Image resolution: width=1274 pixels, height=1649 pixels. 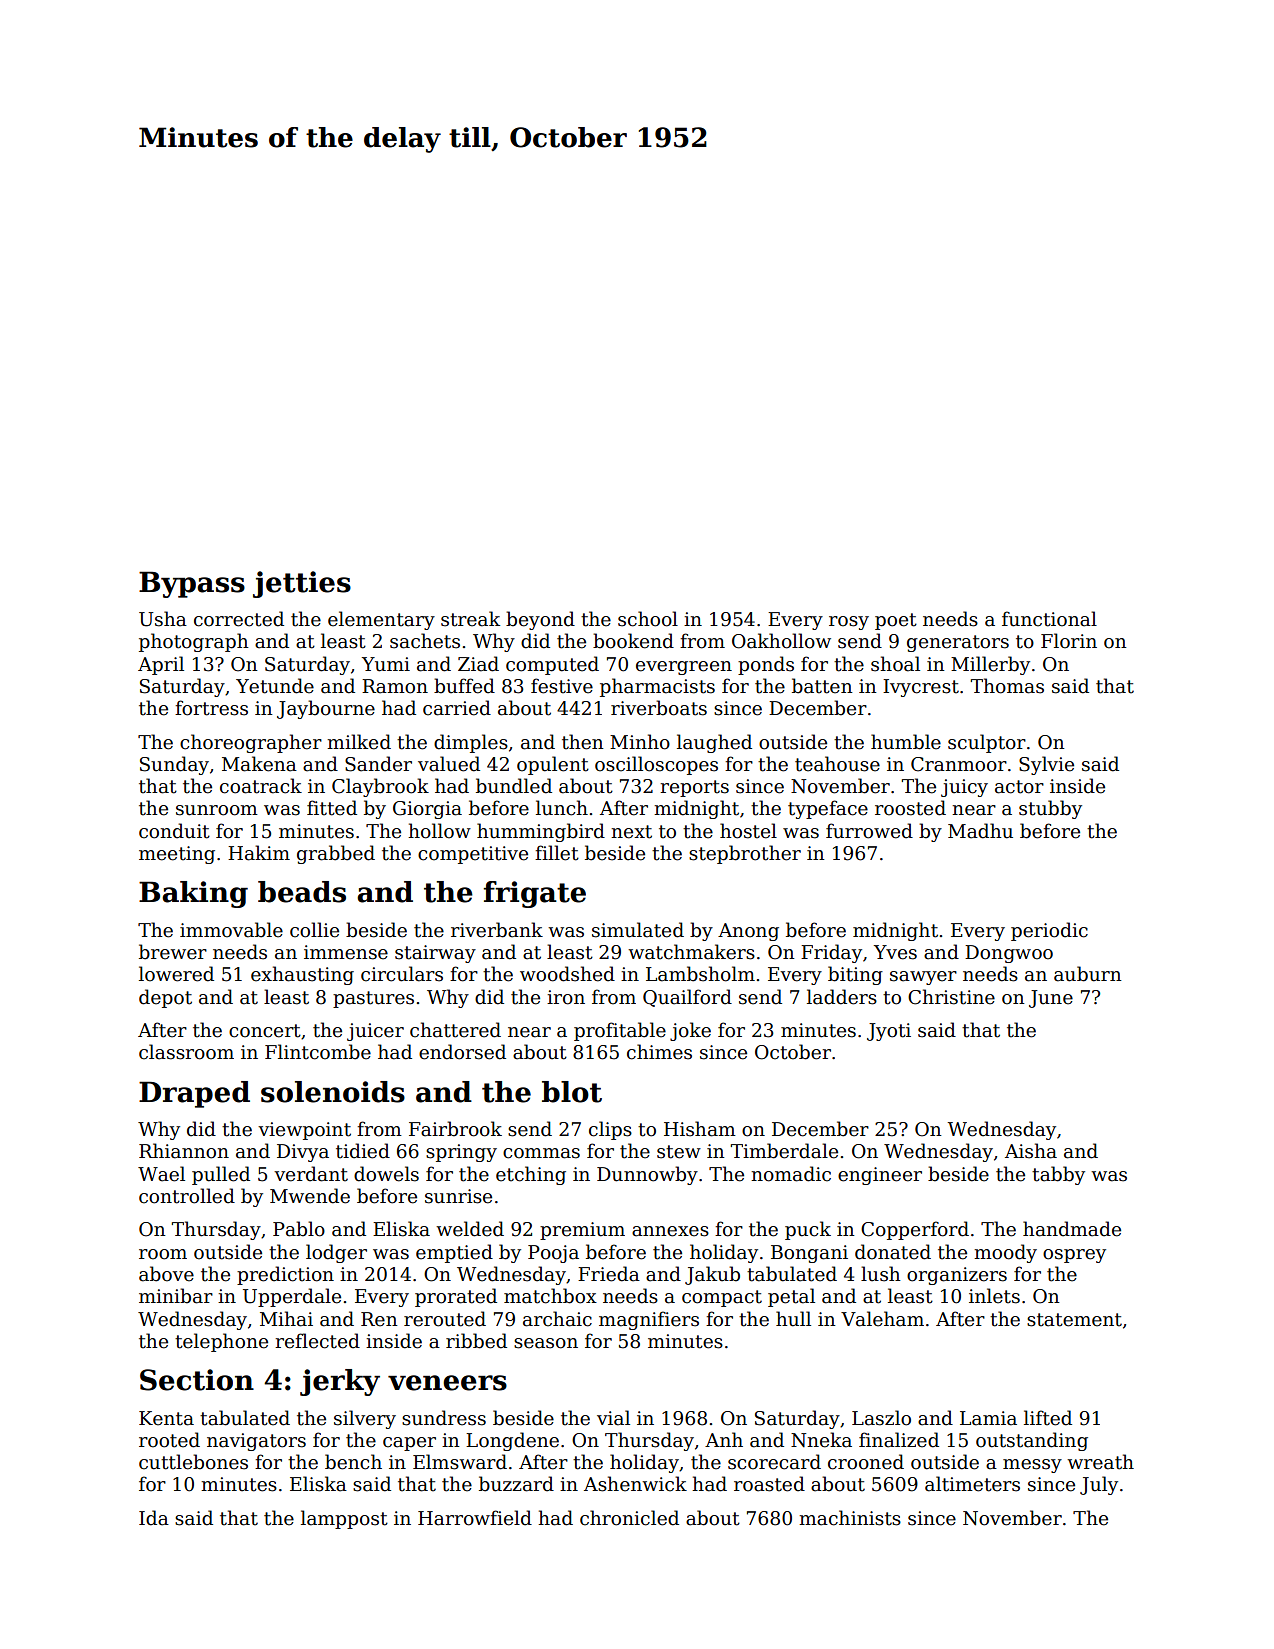 What do you see at coordinates (613, 1418) in the screenshot?
I see `vial` at bounding box center [613, 1418].
